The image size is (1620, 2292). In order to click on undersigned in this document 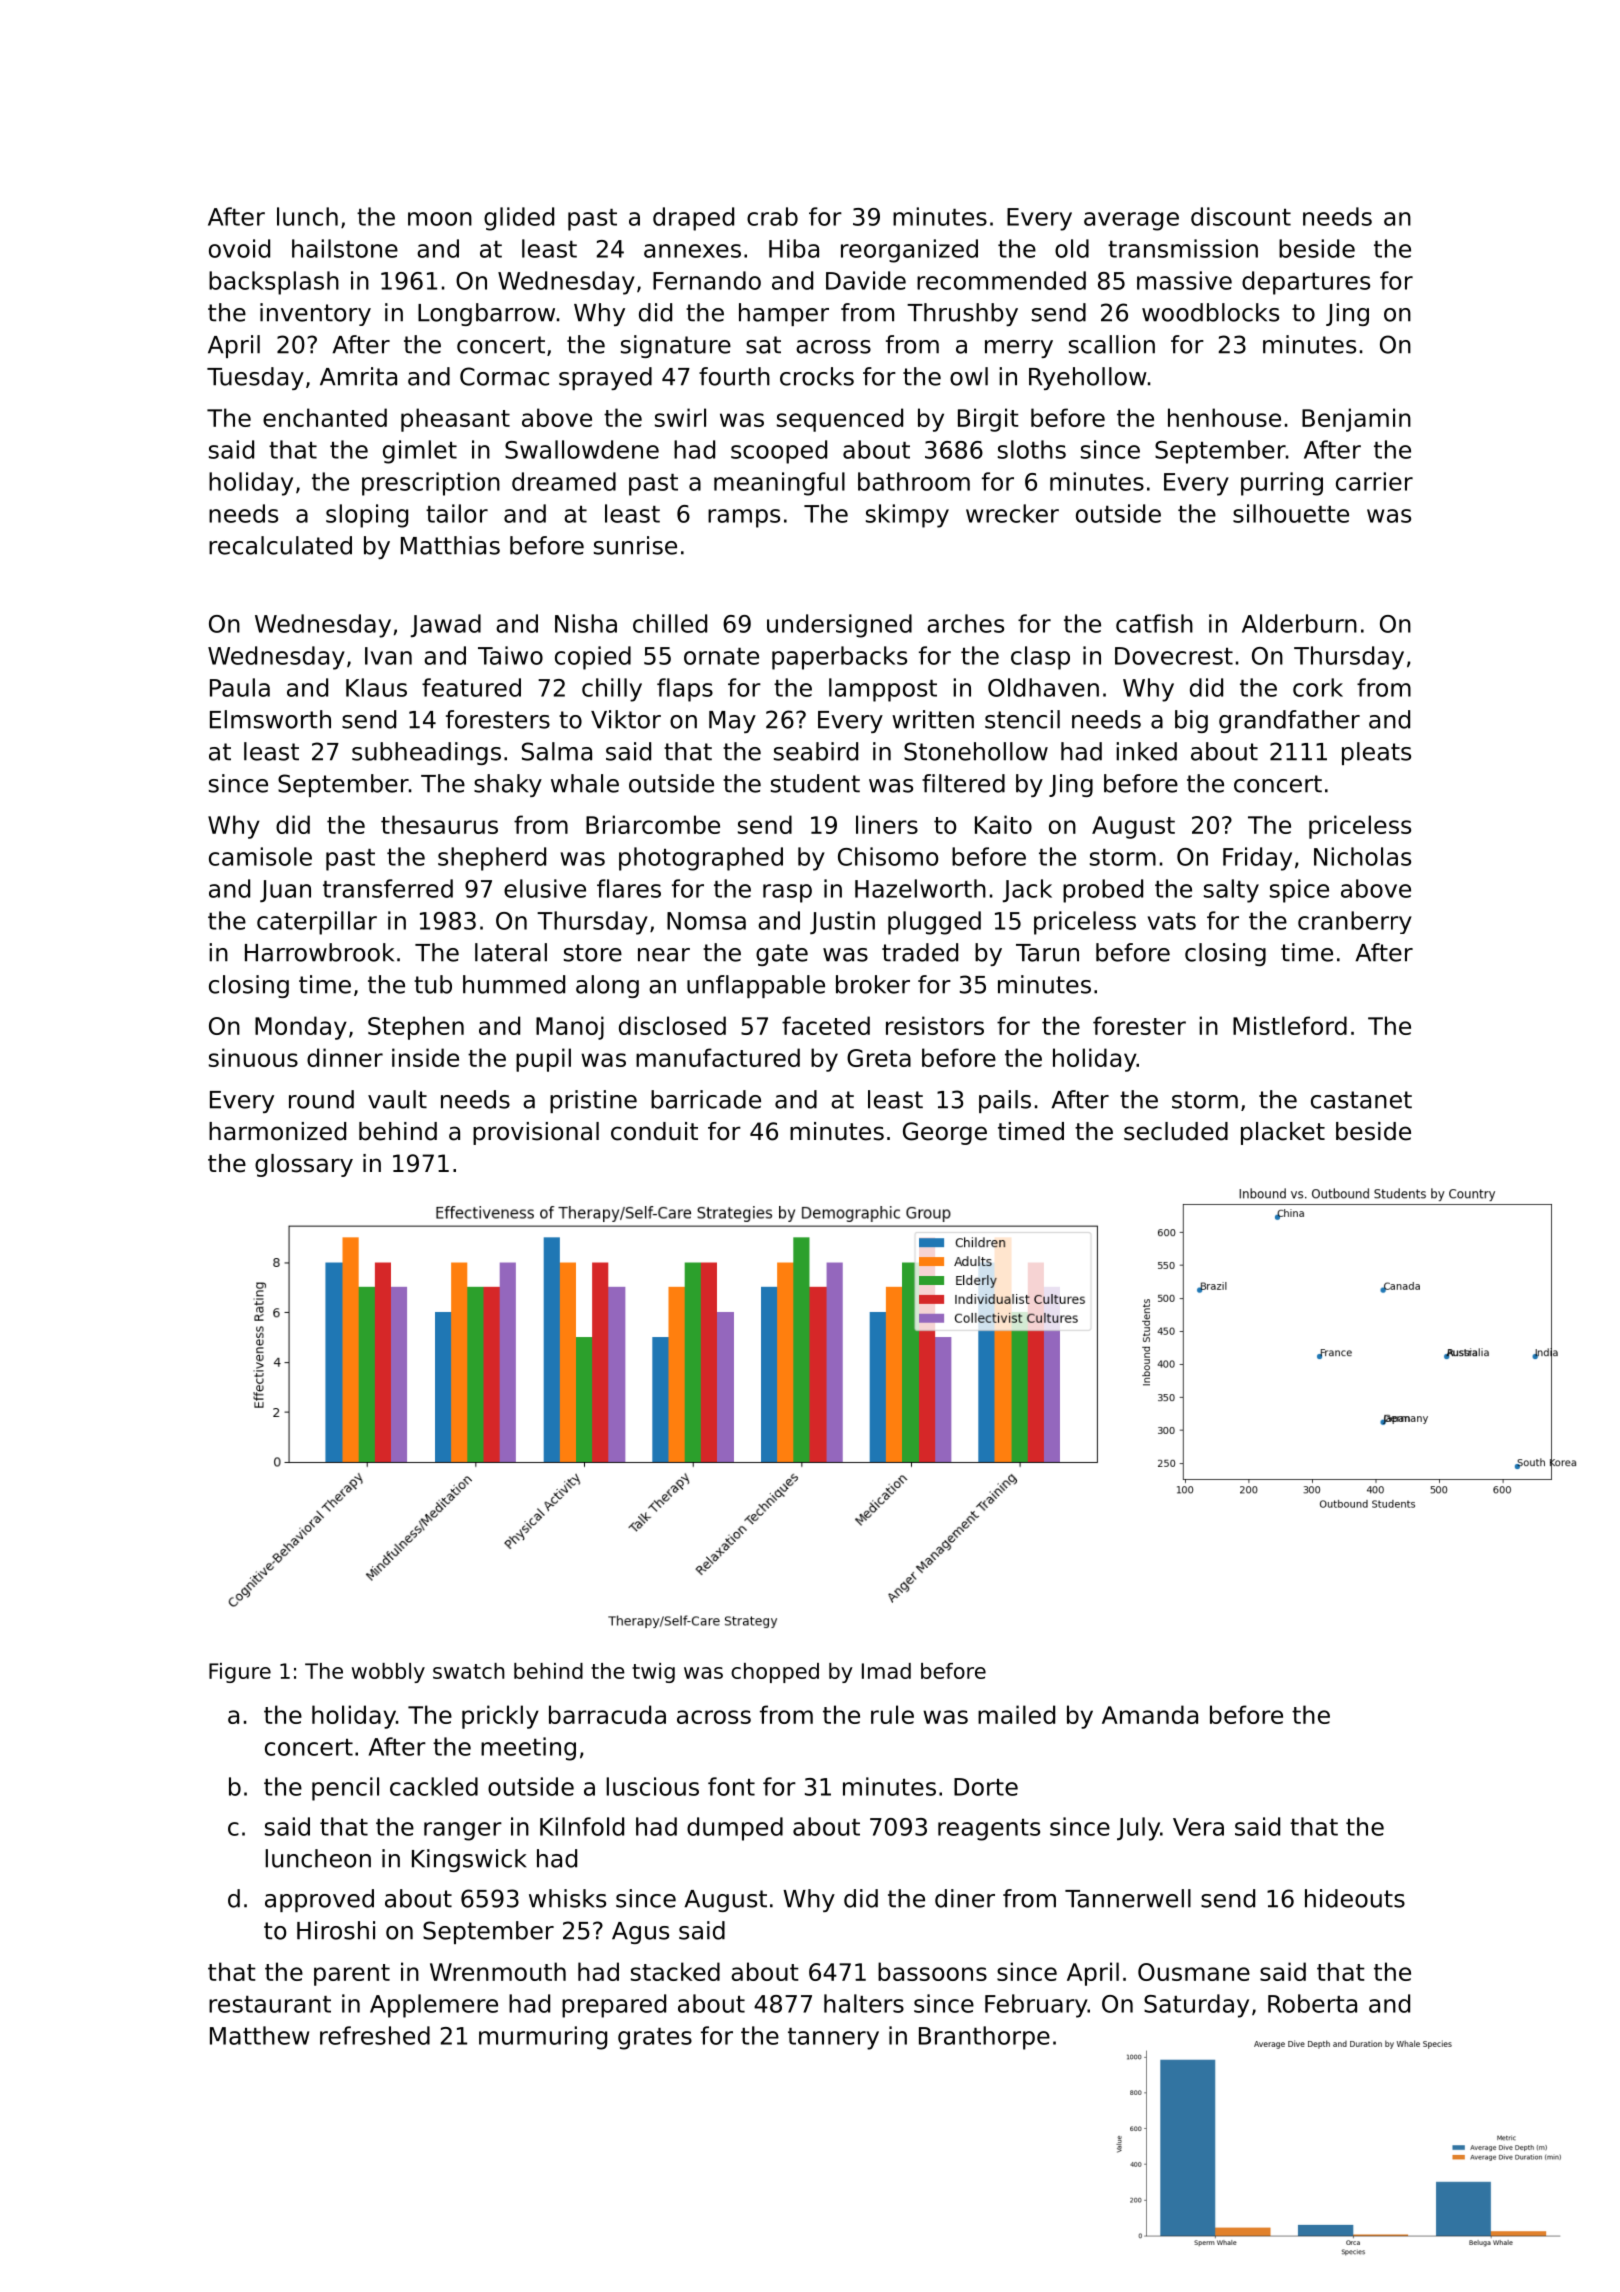, I will do `click(839, 626)`.
